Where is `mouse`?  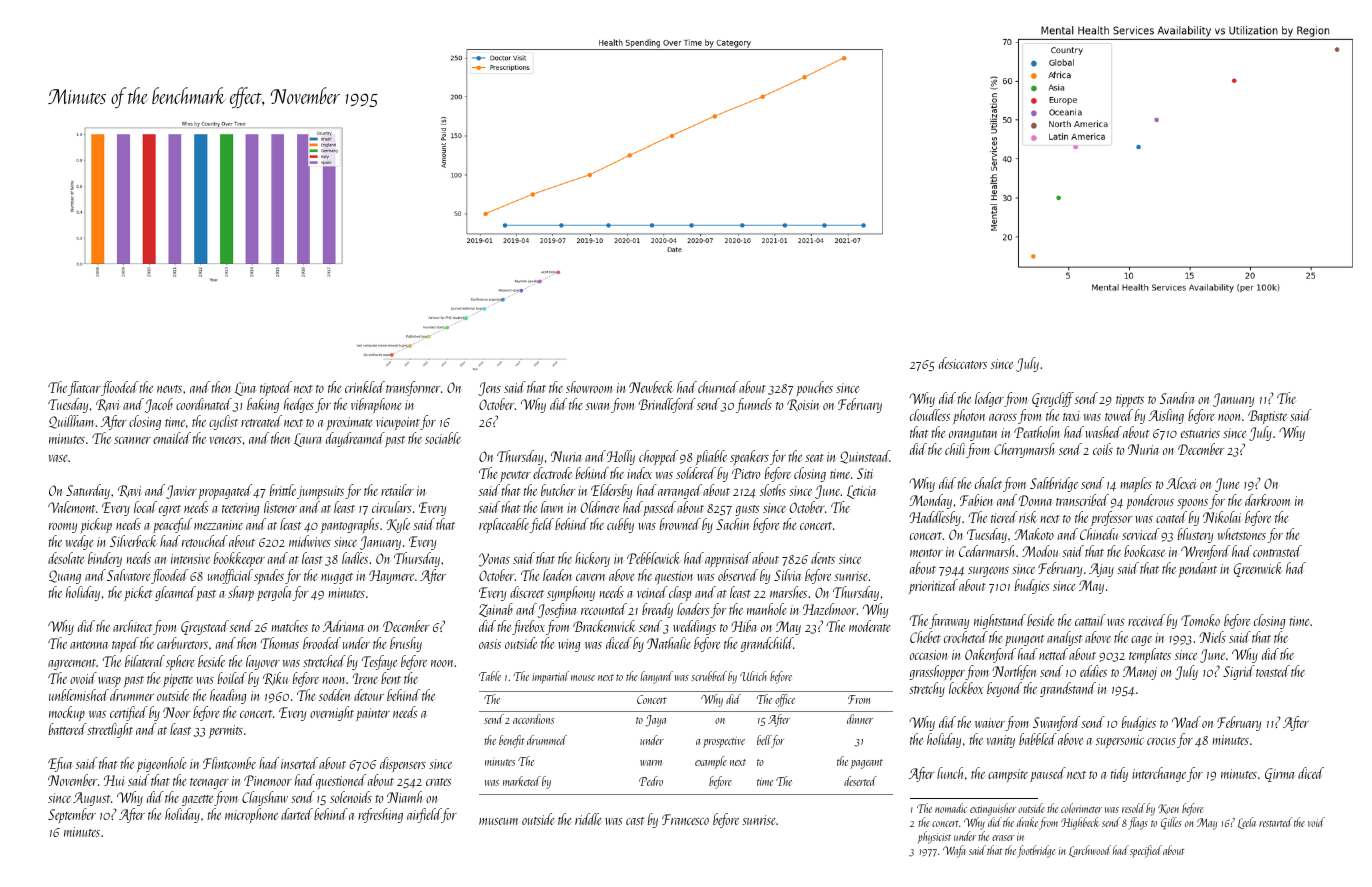
mouse is located at coordinates (583, 678).
